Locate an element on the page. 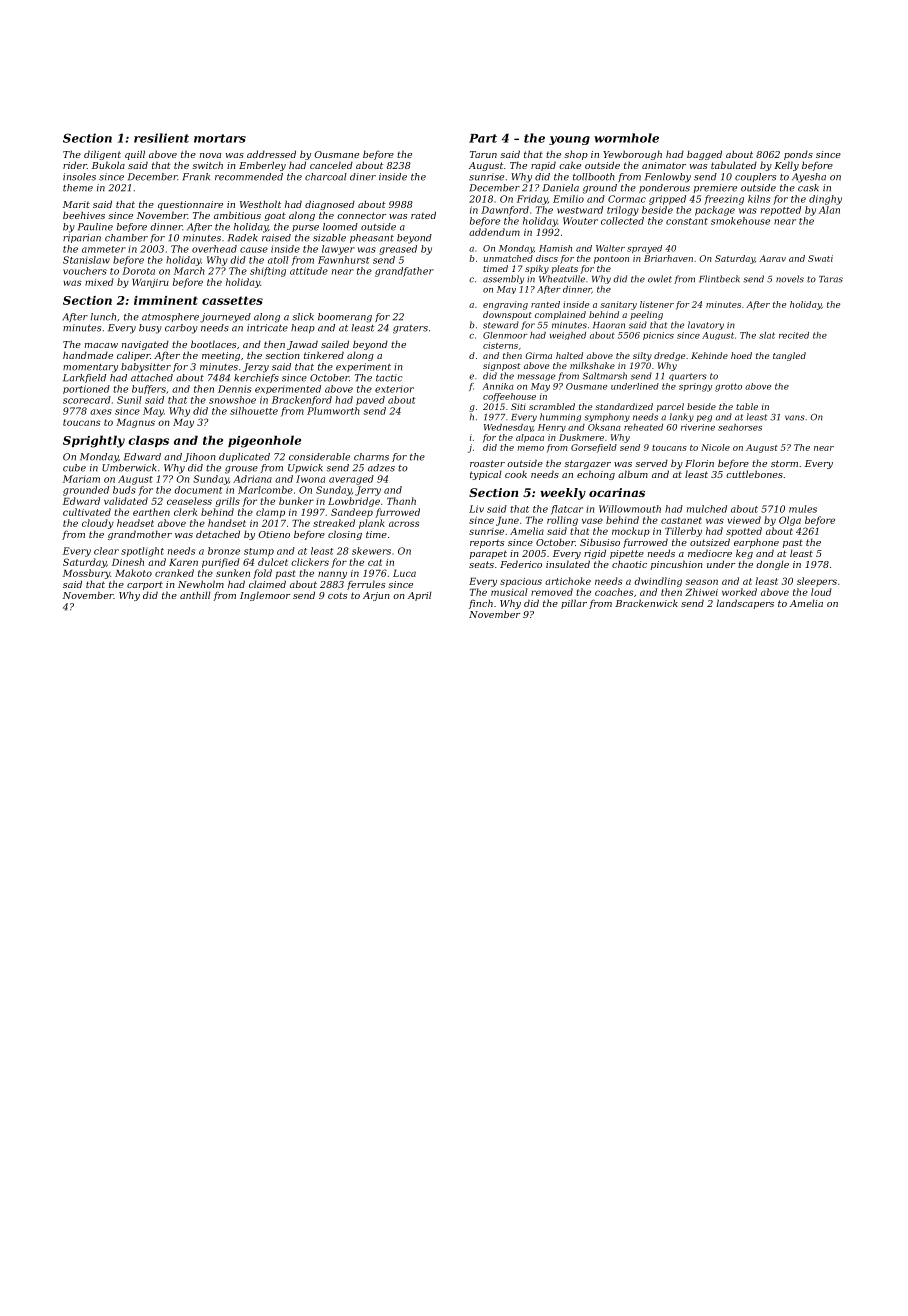  overhead is located at coordinates (214, 249).
